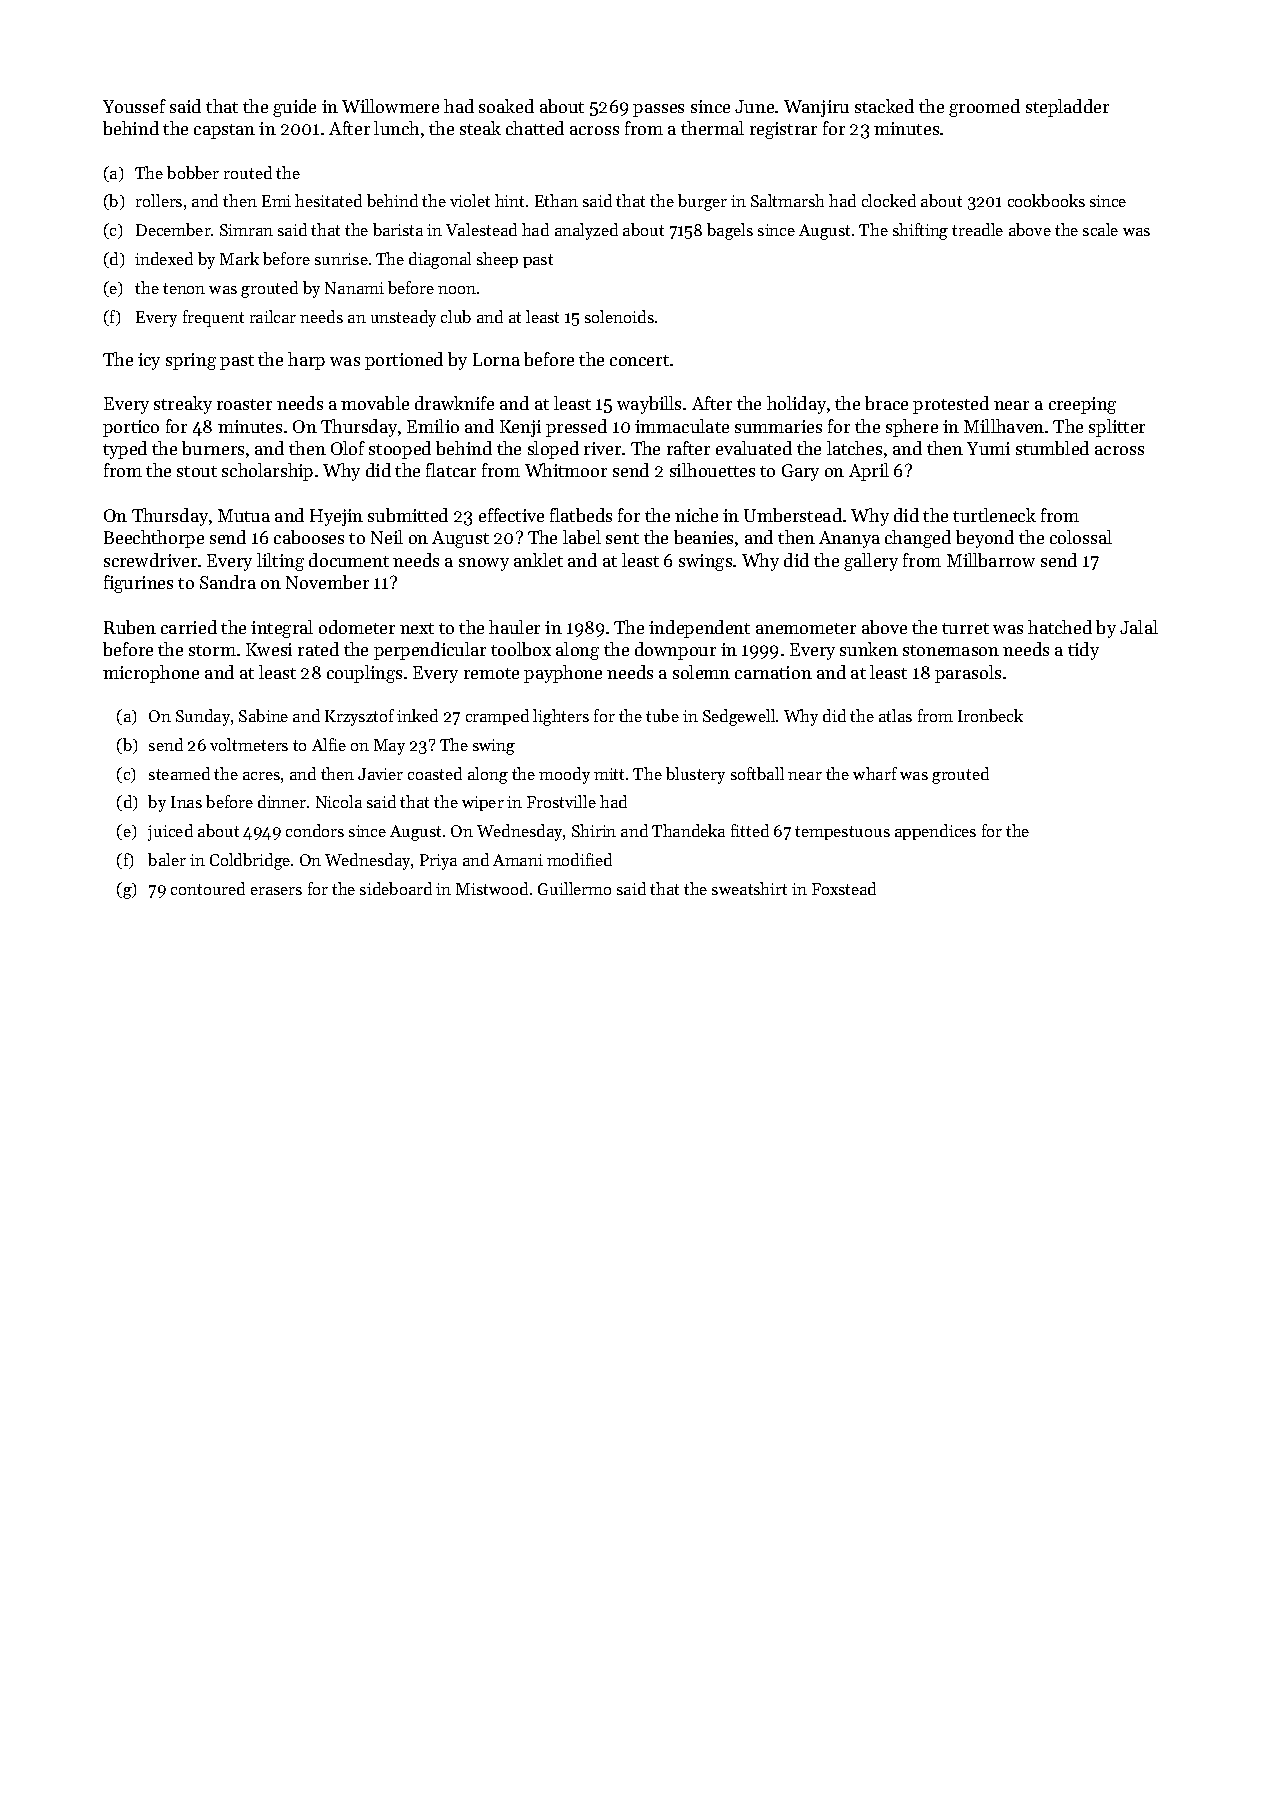 The image size is (1273, 1801). What do you see at coordinates (935, 832) in the image?
I see `appendices` at bounding box center [935, 832].
